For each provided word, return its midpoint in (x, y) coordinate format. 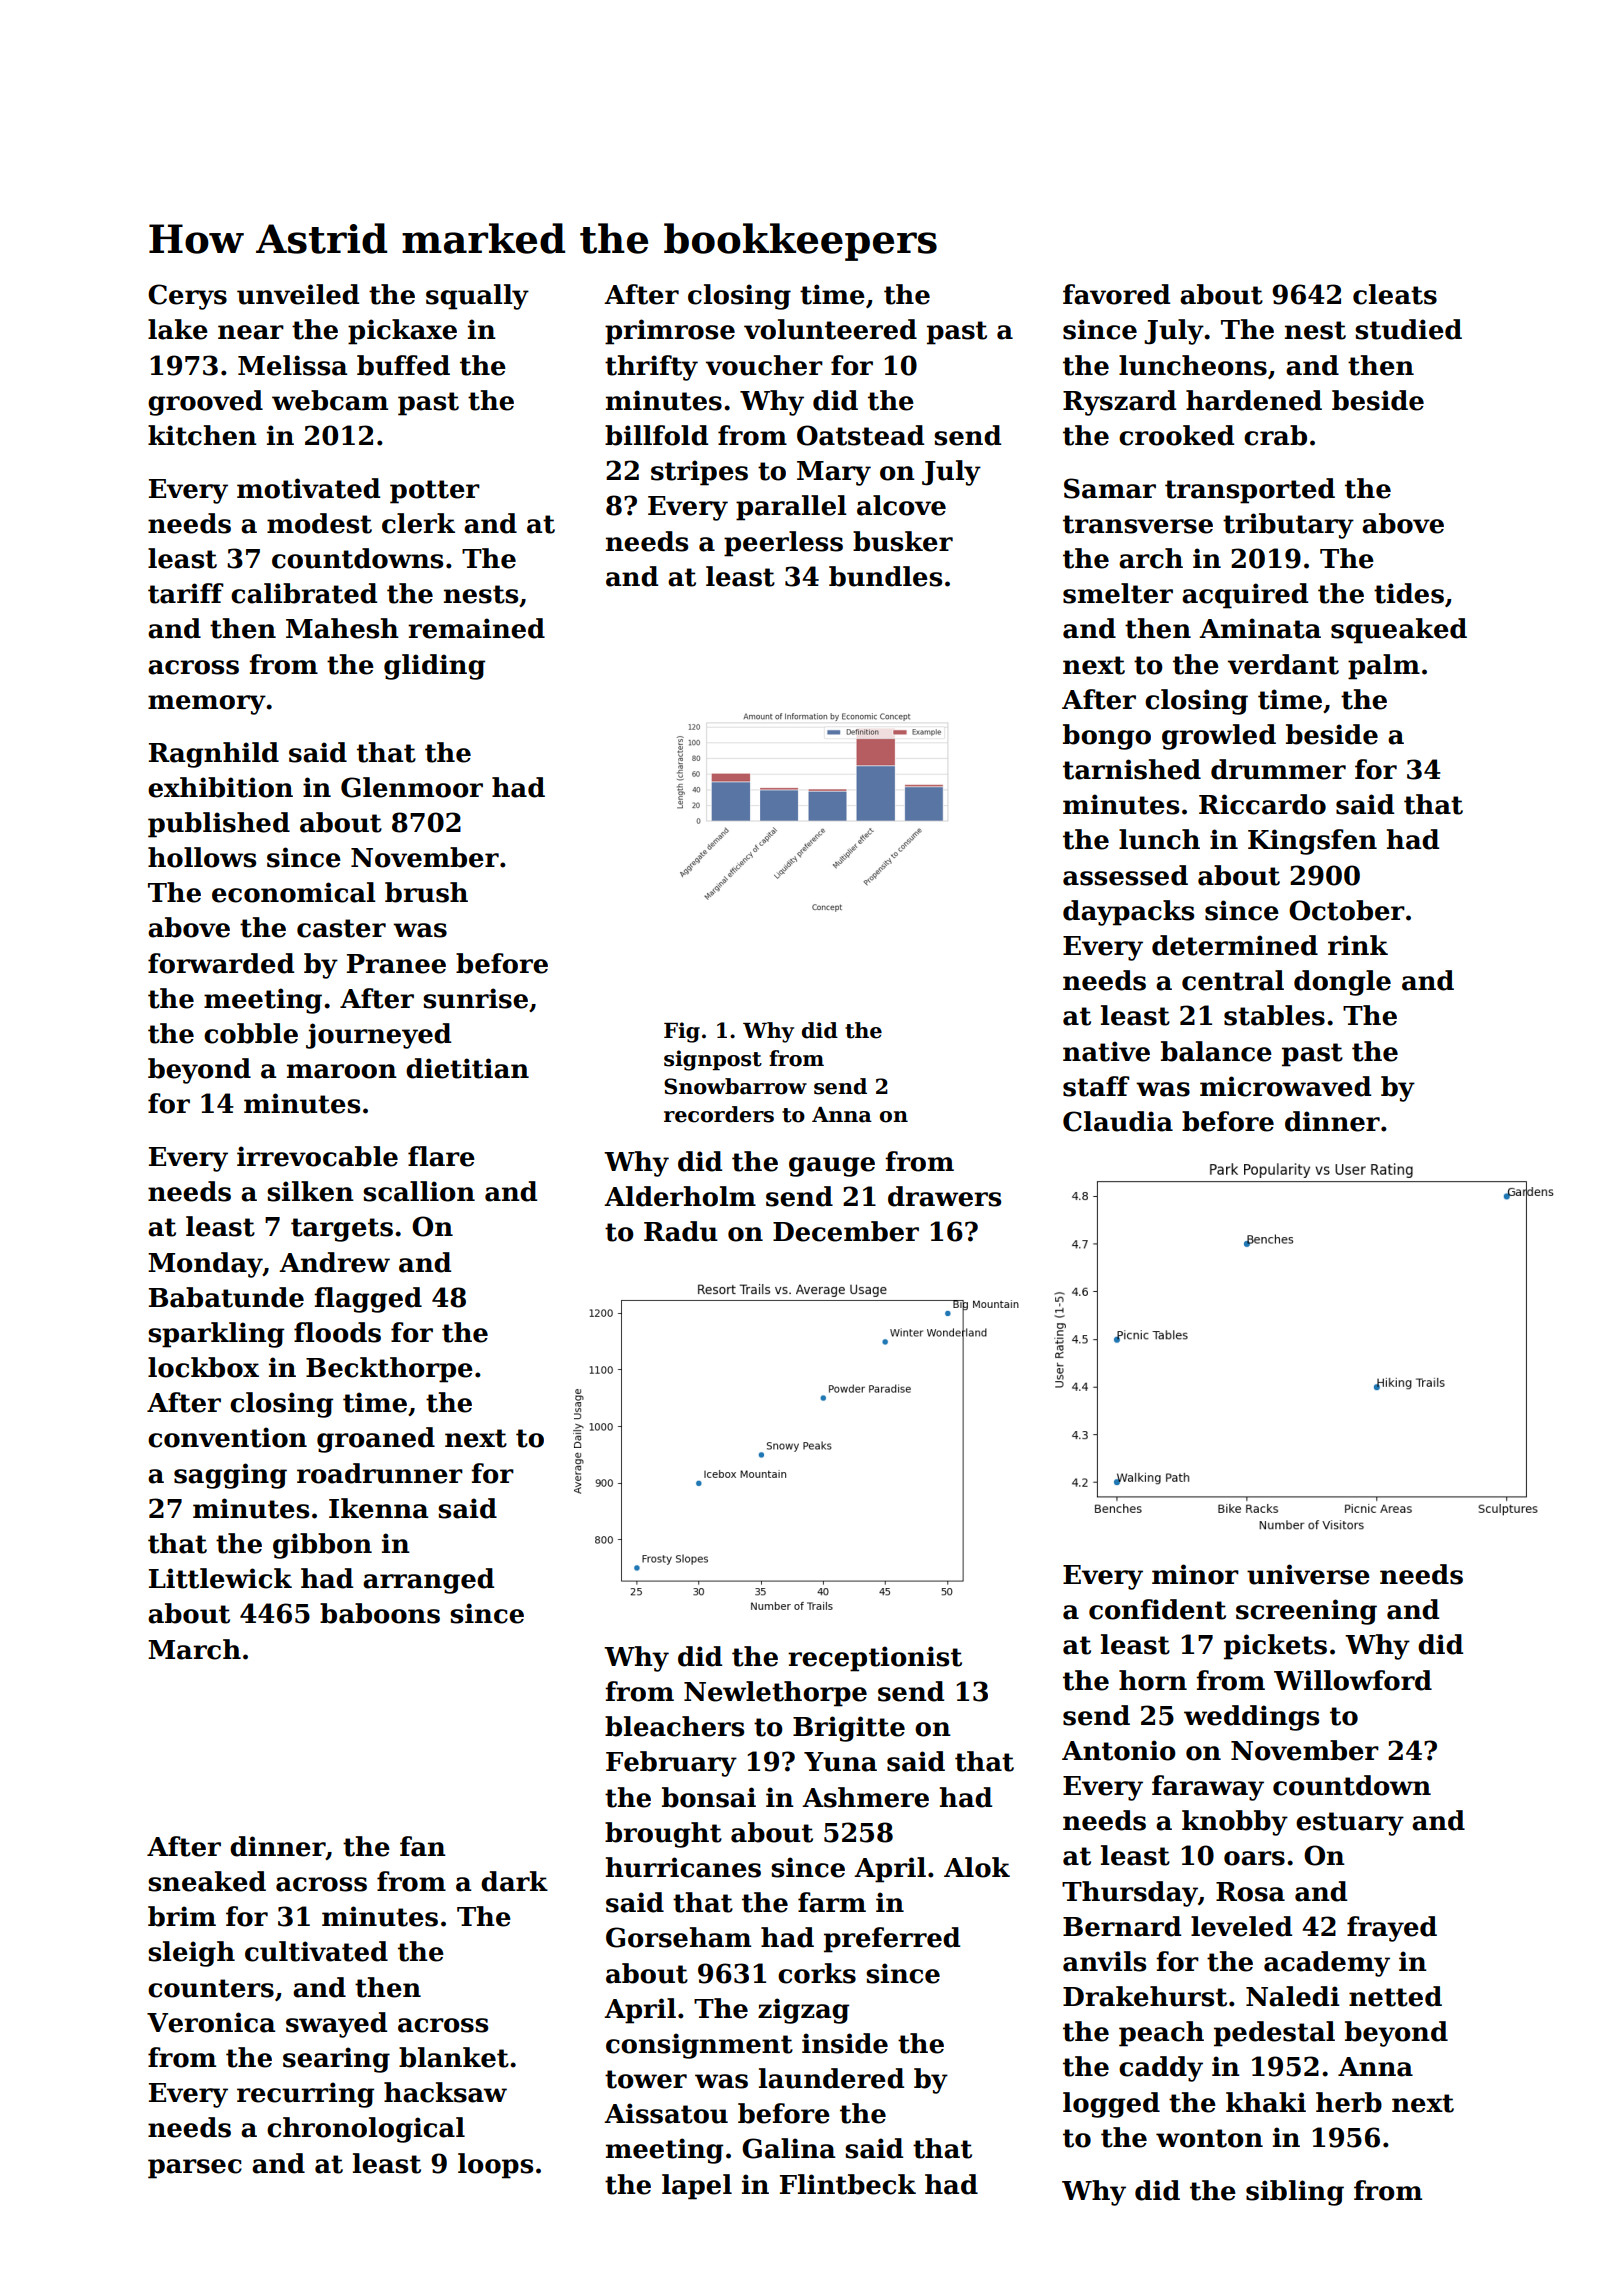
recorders (719, 1114)
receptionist (875, 1659)
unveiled (298, 294)
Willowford (1353, 1680)
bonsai (709, 1797)
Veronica (211, 2022)
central (1233, 980)
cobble (251, 1033)
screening (1306, 1612)
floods (337, 1332)
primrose (670, 332)
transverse (1138, 524)
